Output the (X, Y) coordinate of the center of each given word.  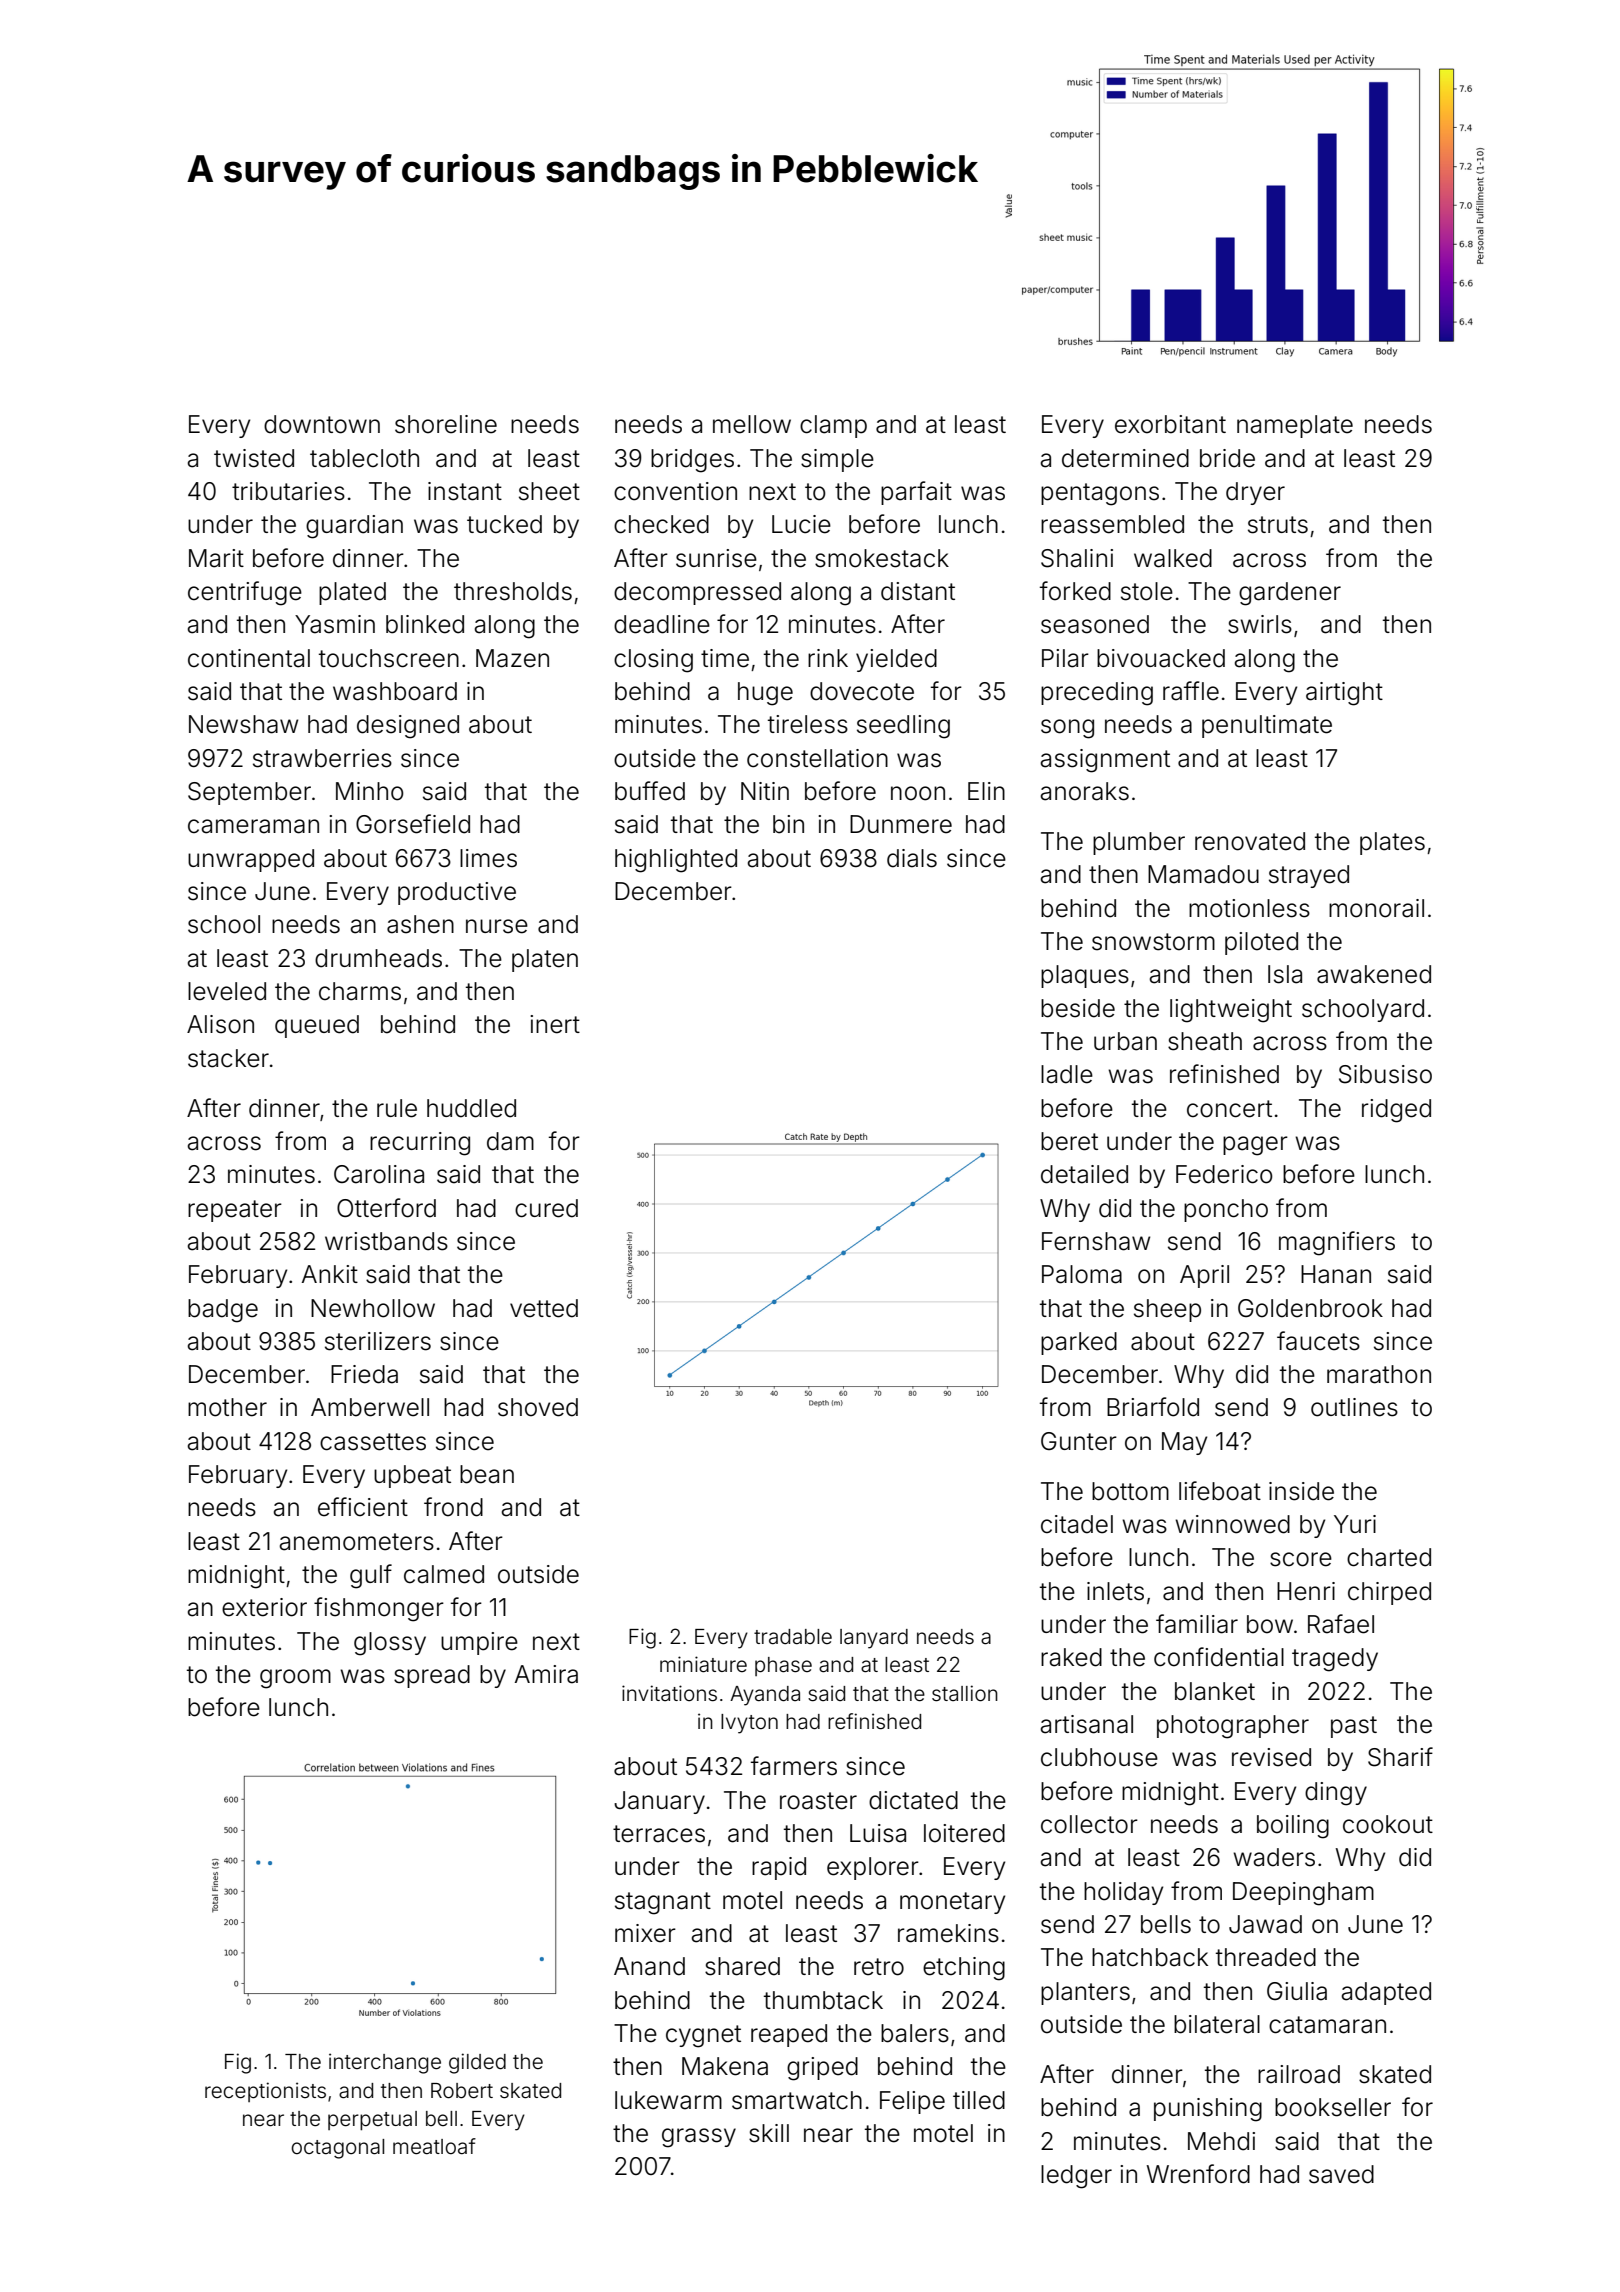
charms (360, 991)
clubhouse (1099, 1757)
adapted (1386, 1993)
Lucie (801, 524)
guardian (354, 527)
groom (295, 1679)
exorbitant (1170, 424)
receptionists (265, 2092)
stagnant (663, 1903)
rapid (779, 1868)
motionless (1249, 908)
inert (555, 1024)
